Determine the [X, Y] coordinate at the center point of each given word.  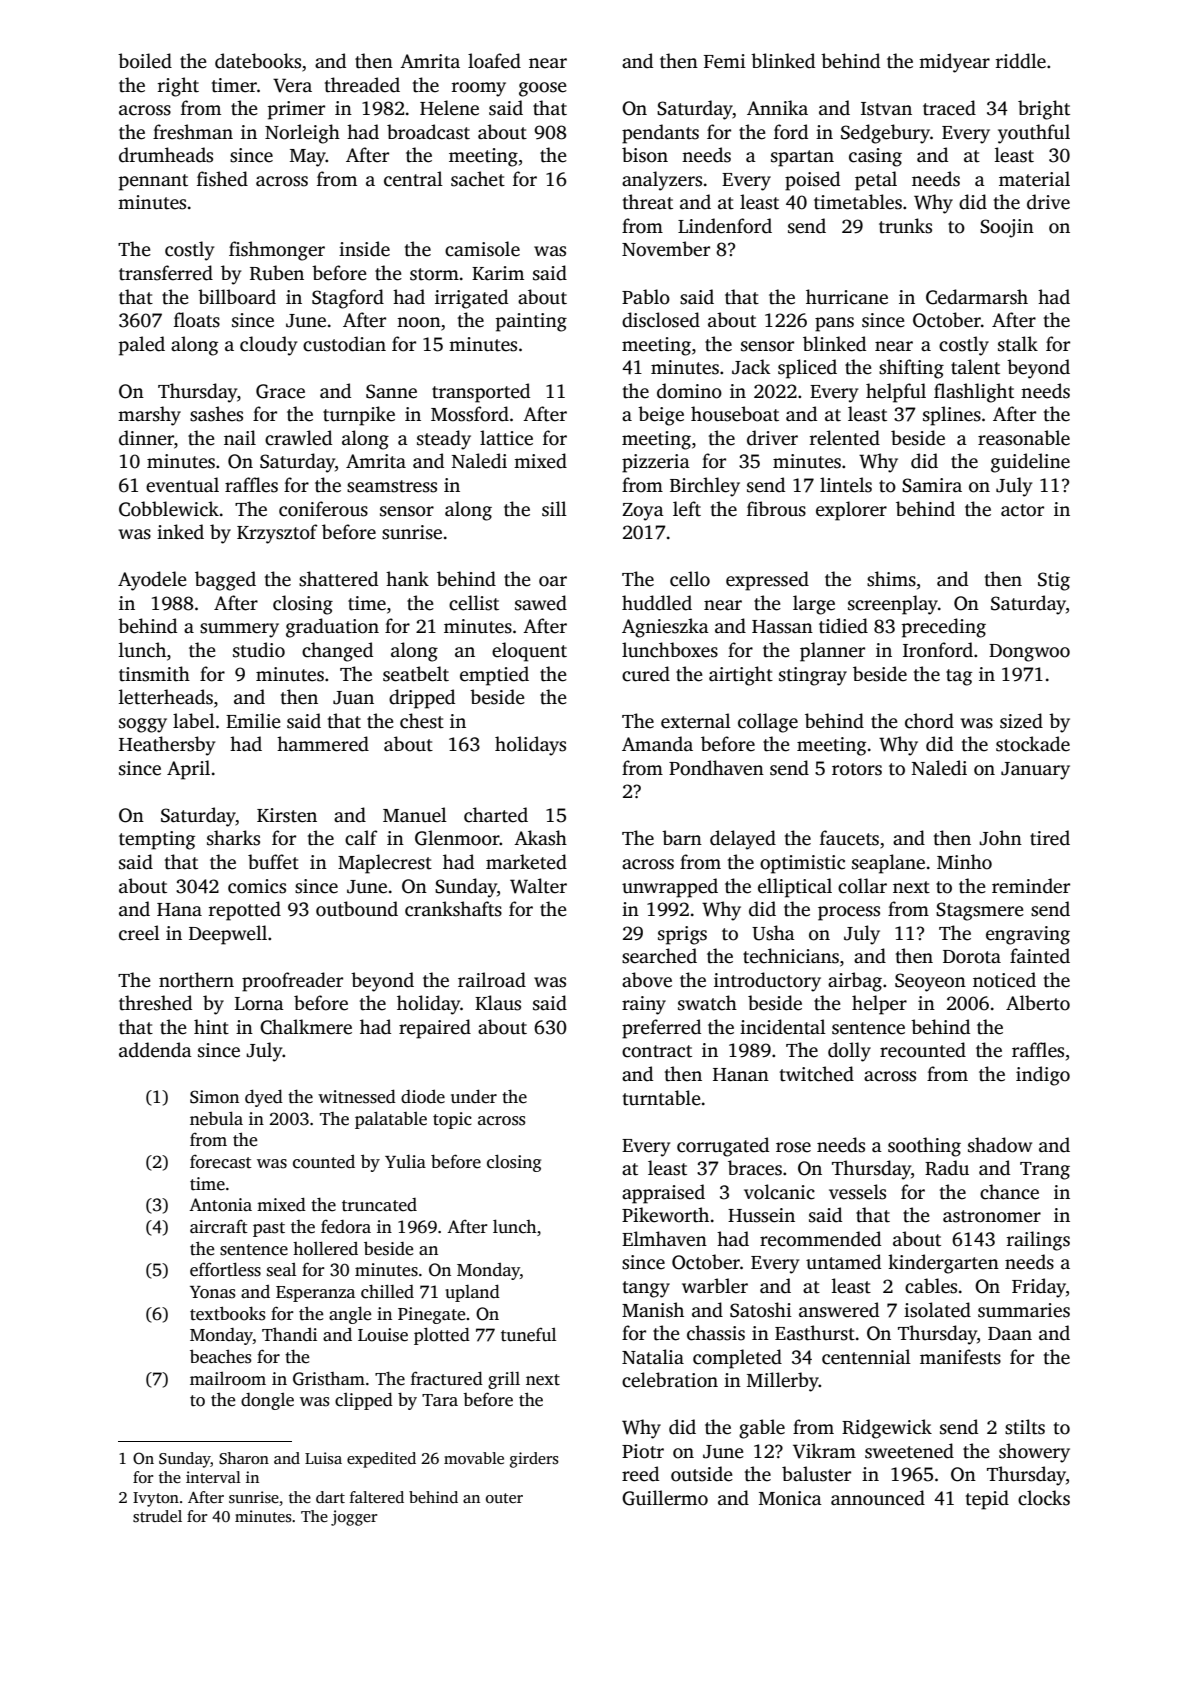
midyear [954, 63]
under [474, 1096]
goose [543, 89]
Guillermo [665, 1498]
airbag [855, 982]
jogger [354, 1518]
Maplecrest [385, 864]
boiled [145, 61]
